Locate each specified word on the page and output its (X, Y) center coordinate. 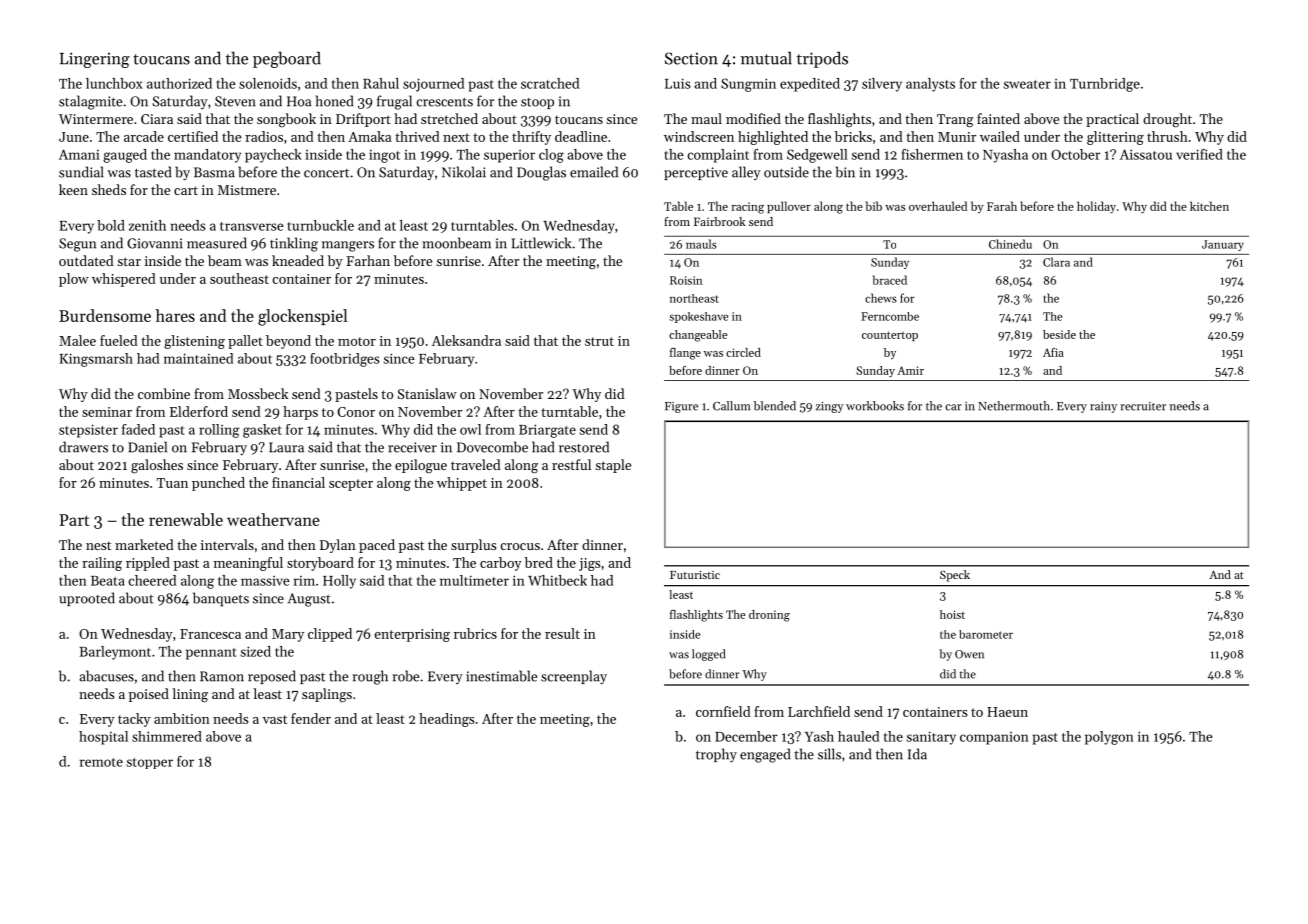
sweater (1027, 84)
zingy (830, 407)
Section (691, 58)
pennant (211, 654)
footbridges (345, 360)
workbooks (875, 406)
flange (685, 354)
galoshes (157, 466)
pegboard (287, 59)
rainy (1103, 407)
